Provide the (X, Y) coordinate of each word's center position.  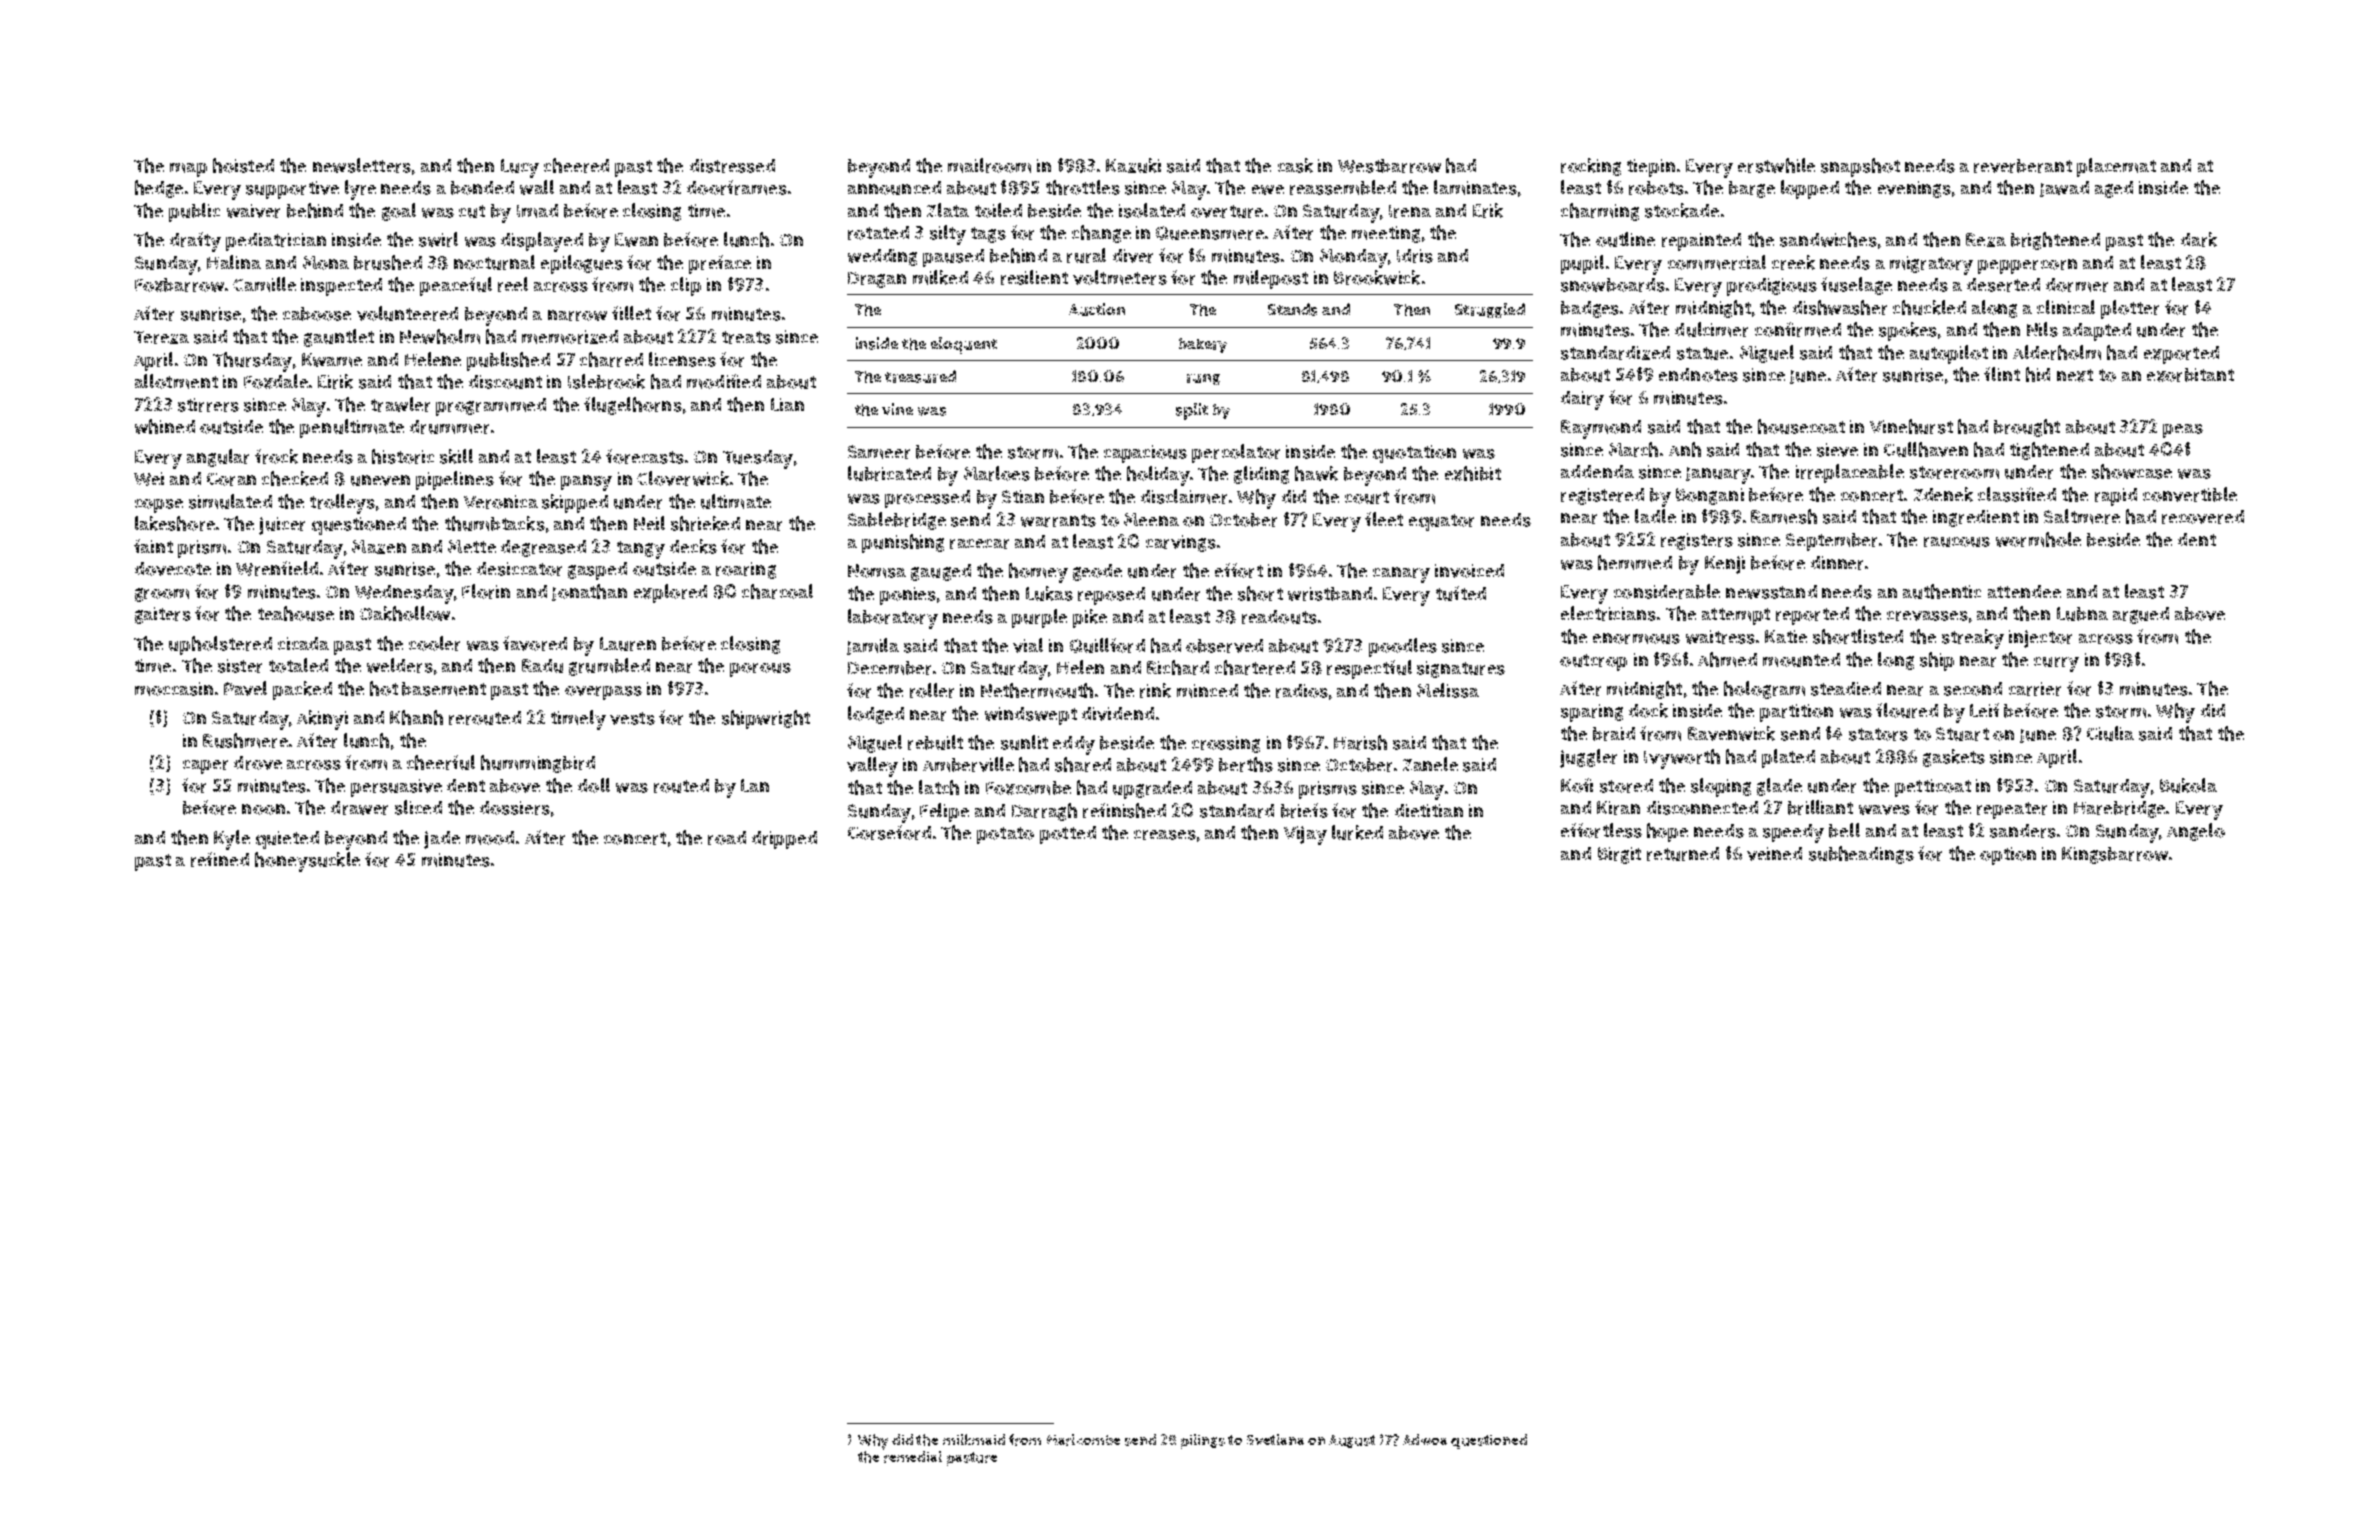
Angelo (2196, 832)
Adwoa (1425, 1439)
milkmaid (974, 1439)
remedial (913, 1457)
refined (220, 859)
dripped (784, 840)
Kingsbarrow (2115, 855)
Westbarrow (1389, 166)
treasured (920, 376)
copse (159, 506)
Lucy (520, 168)
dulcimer (1711, 329)
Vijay (1305, 835)
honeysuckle (307, 862)
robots (1656, 188)
